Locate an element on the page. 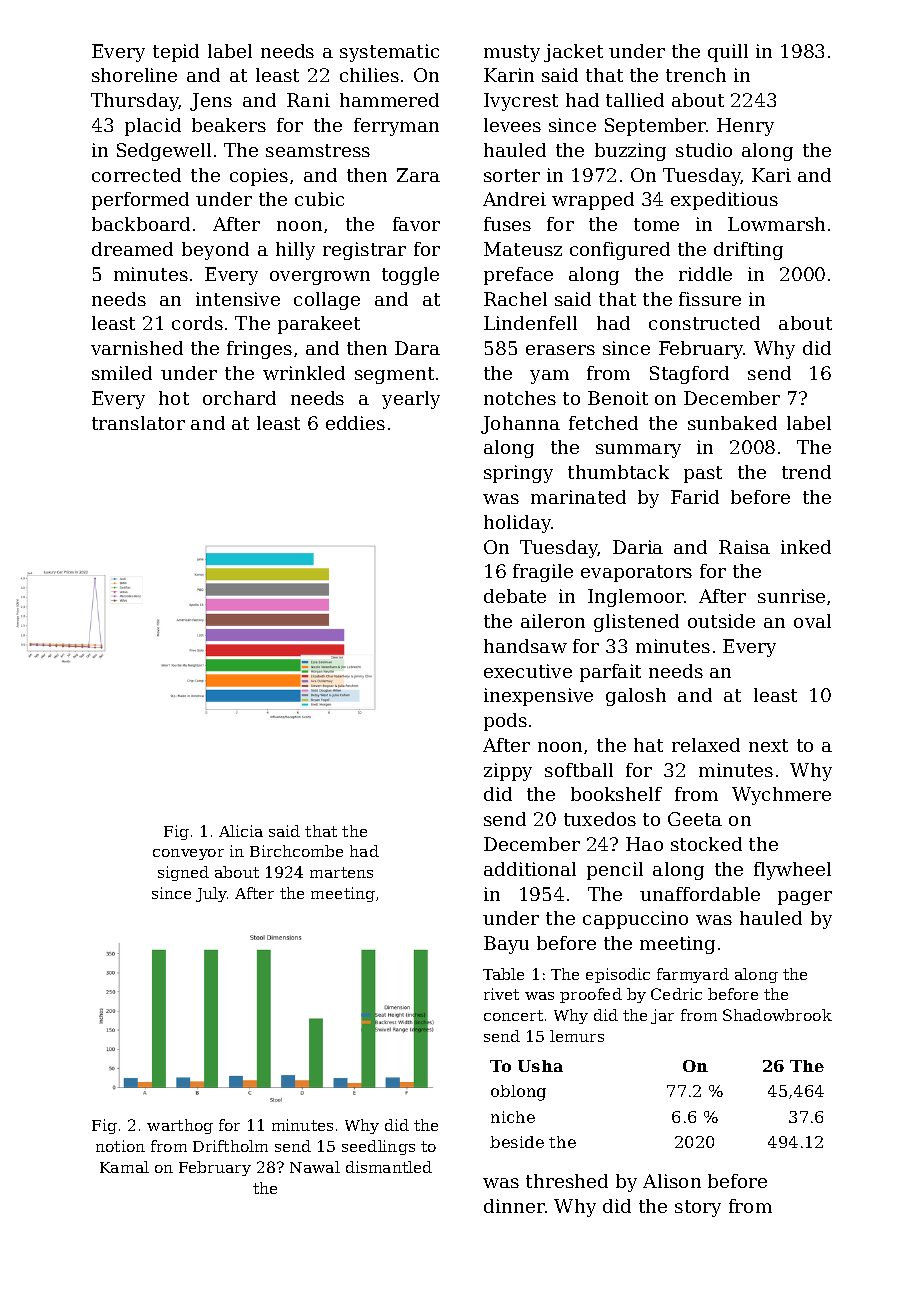 This image has width=924, height=1308. niche is located at coordinates (513, 1117).
